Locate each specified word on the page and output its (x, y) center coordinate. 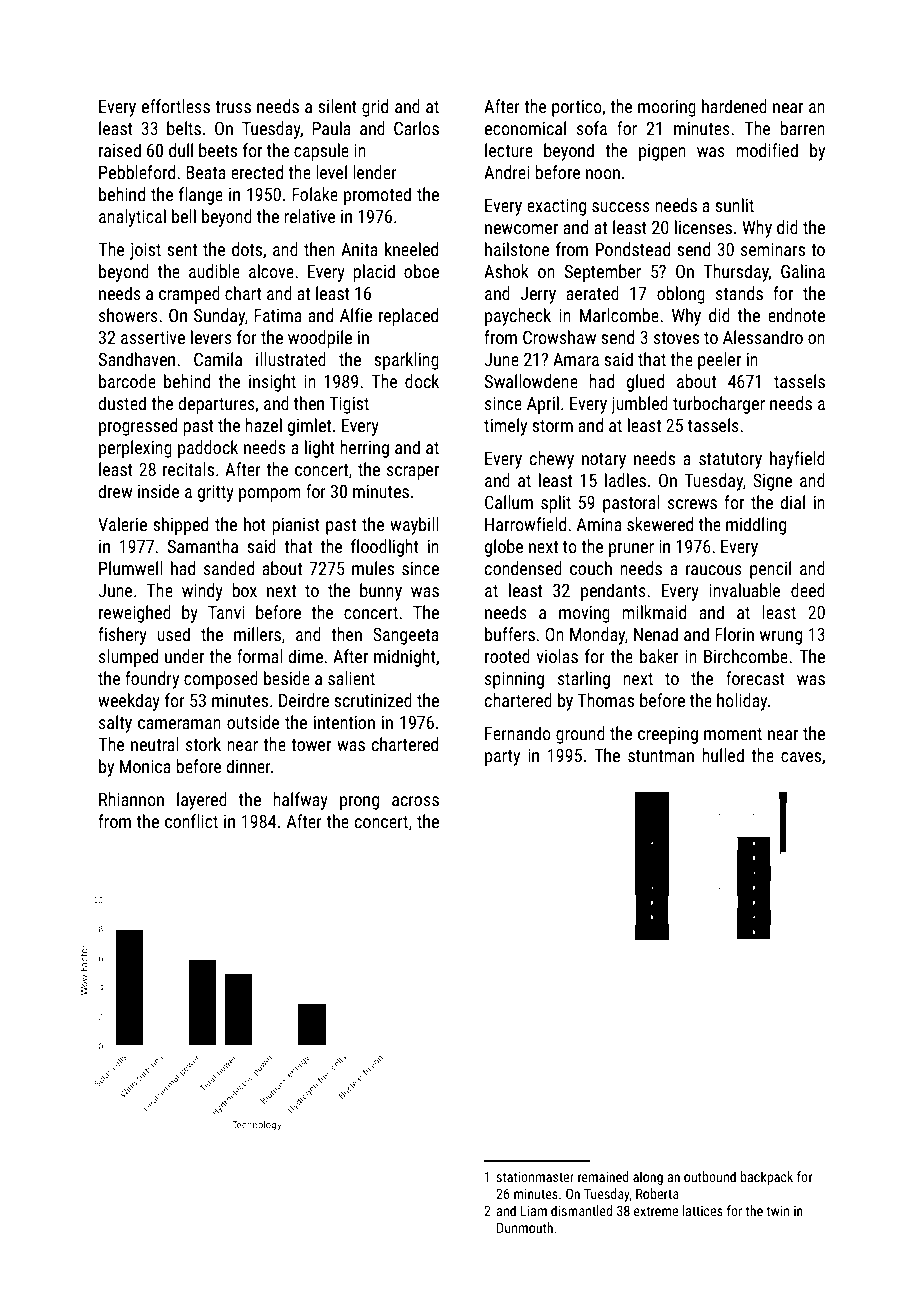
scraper (413, 473)
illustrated (291, 359)
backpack (767, 1178)
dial (792, 502)
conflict (191, 821)
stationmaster (535, 1177)
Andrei (507, 172)
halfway (301, 801)
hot (255, 524)
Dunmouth (525, 1227)
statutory (730, 461)
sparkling (406, 361)
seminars (773, 249)
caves (801, 757)
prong (359, 803)
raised (120, 150)
